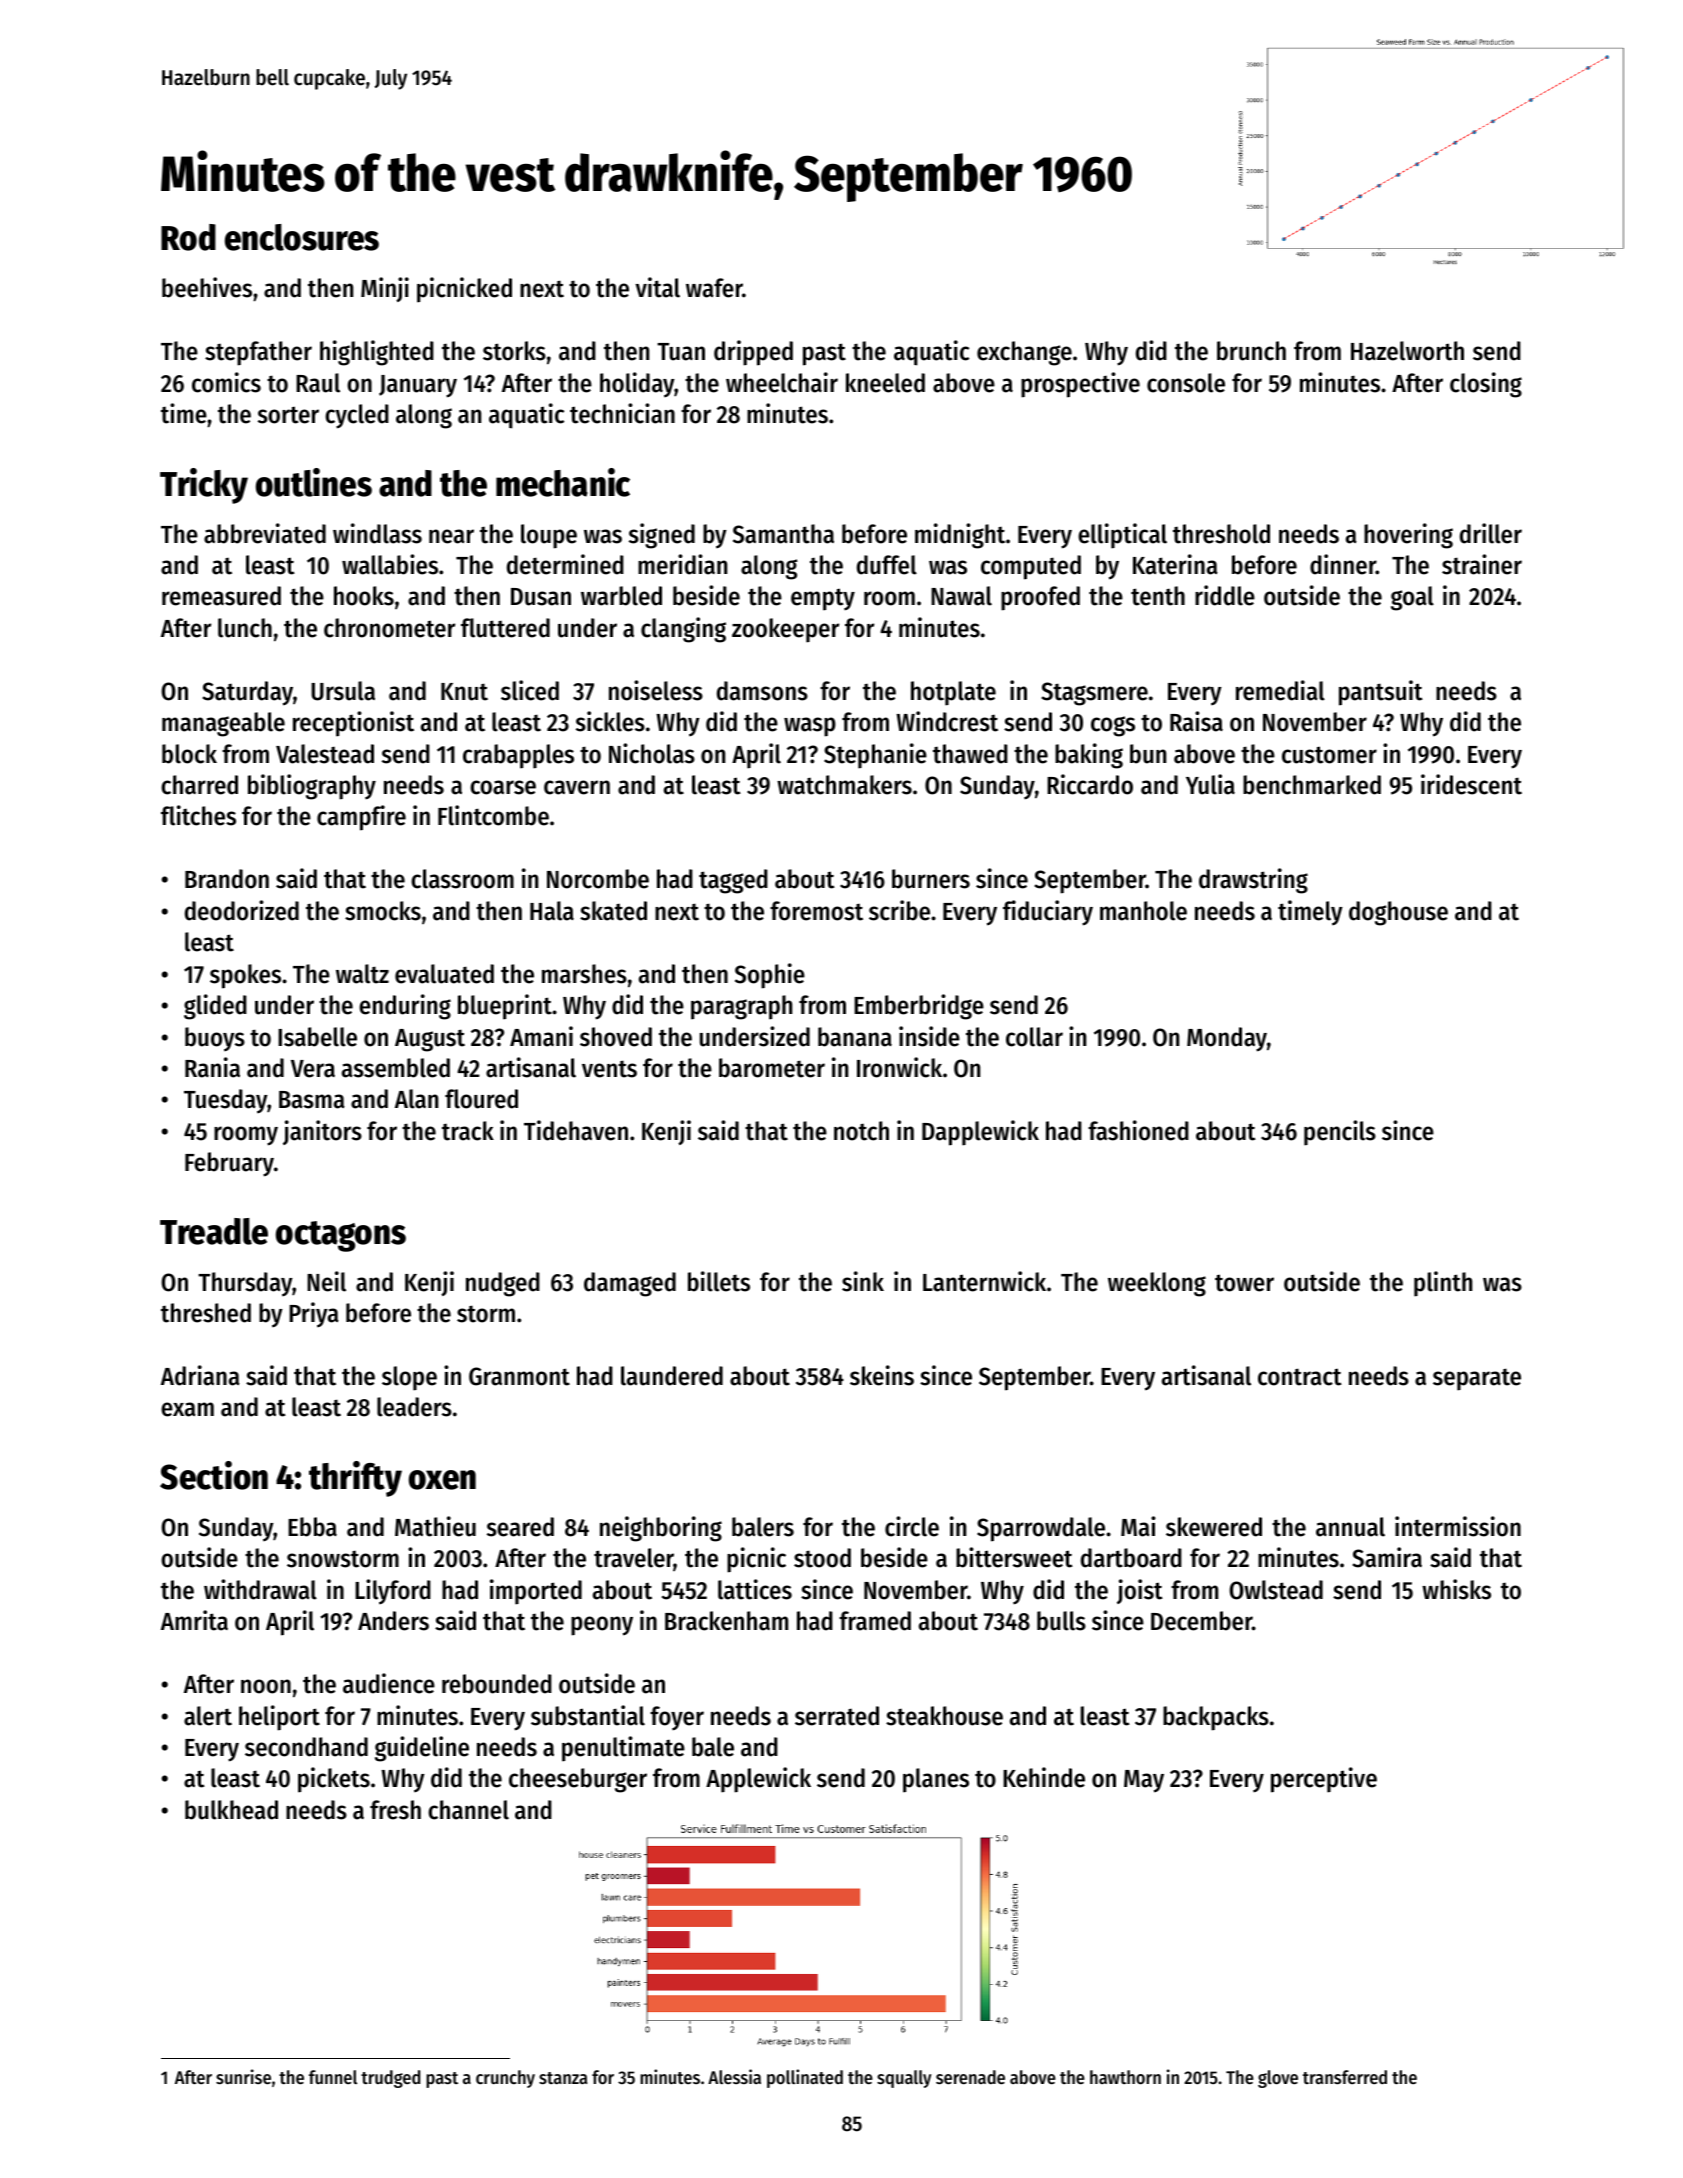 This screenshot has width=1683, height=2178. What do you see at coordinates (733, 881) in the screenshot?
I see `tagged` at bounding box center [733, 881].
